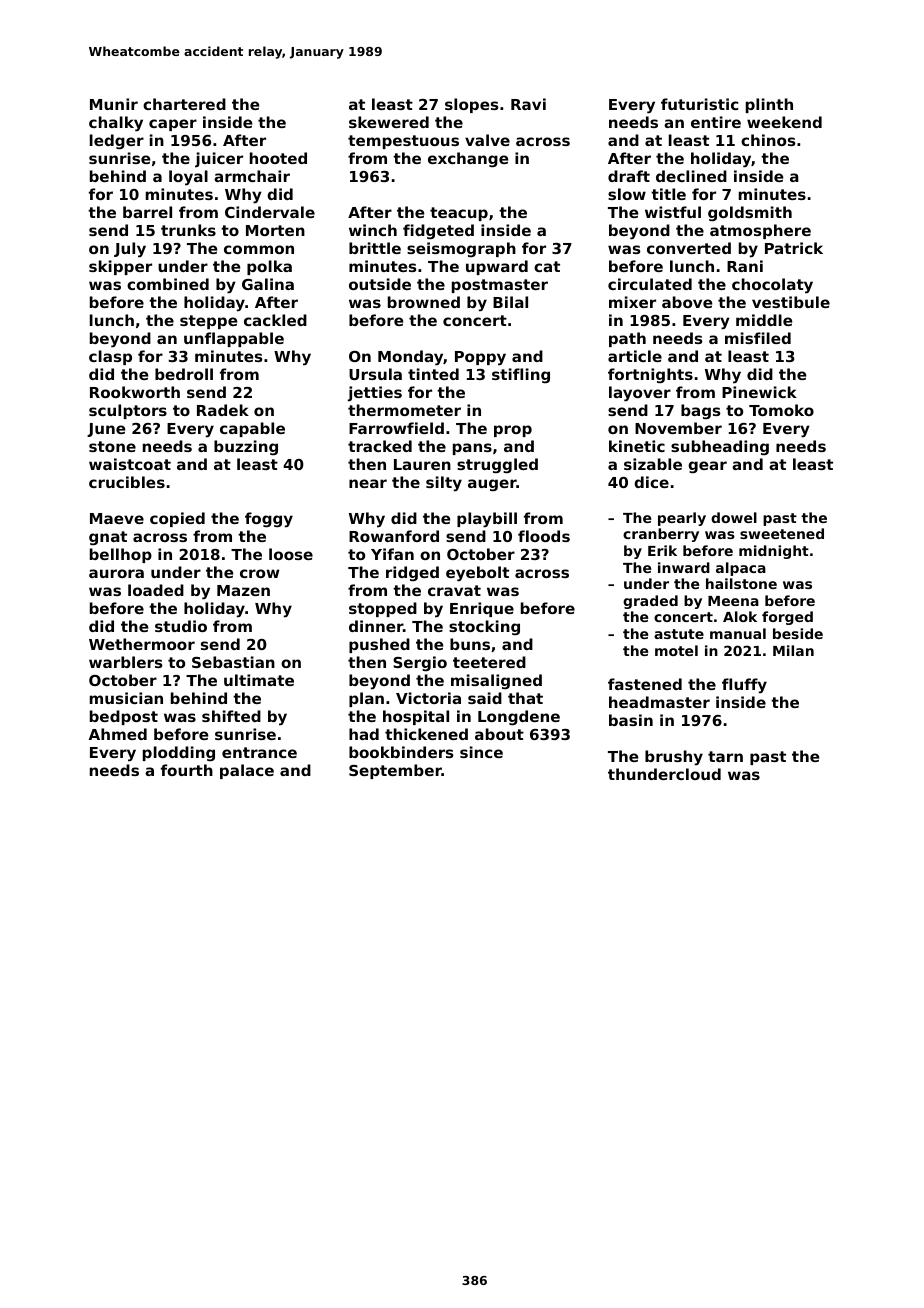 The image size is (924, 1308). I want to click on browned, so click(424, 302).
